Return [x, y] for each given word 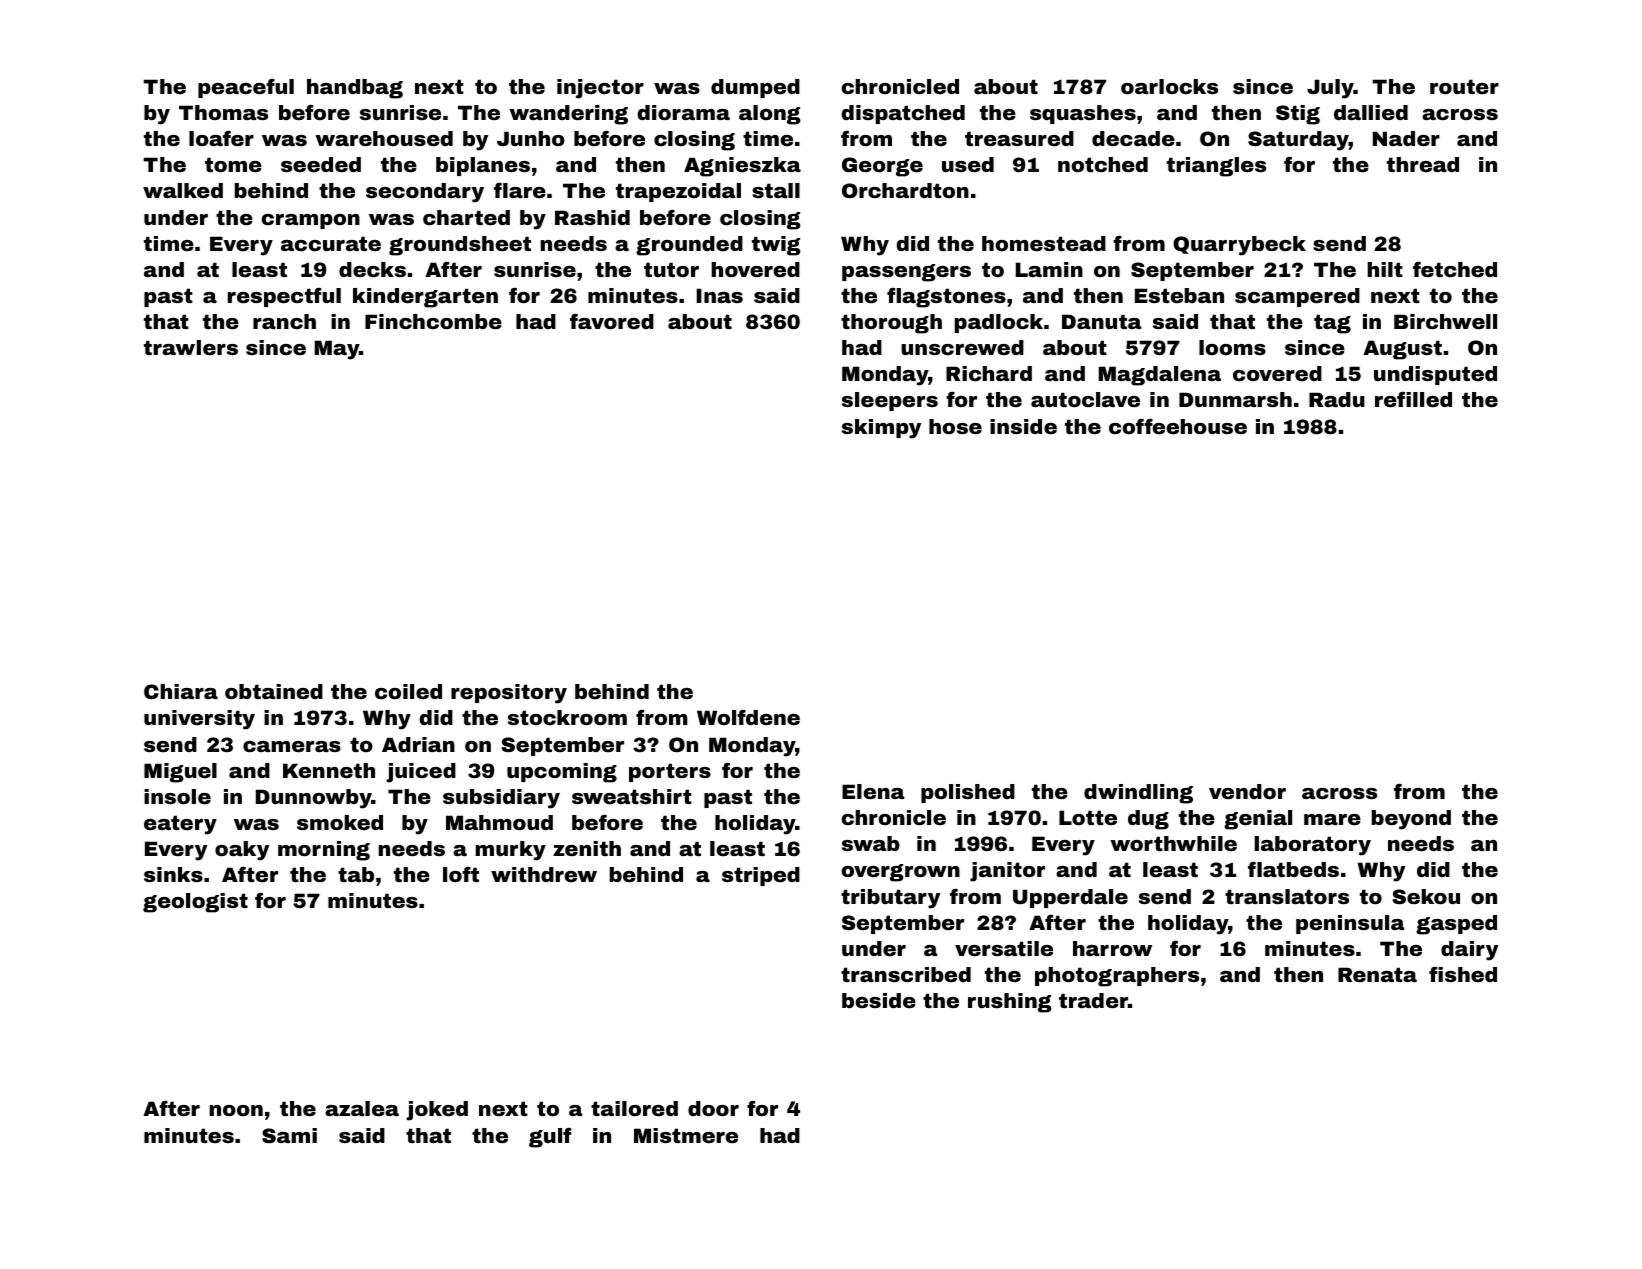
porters [670, 772]
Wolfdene [748, 717]
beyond [1411, 820]
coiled [408, 691]
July [1330, 89]
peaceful [246, 88]
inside [1023, 426]
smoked [340, 822]
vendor [1247, 791]
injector [600, 89]
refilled [1413, 399]
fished [1463, 974]
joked [437, 1111]
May [336, 350]
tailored [634, 1108]
